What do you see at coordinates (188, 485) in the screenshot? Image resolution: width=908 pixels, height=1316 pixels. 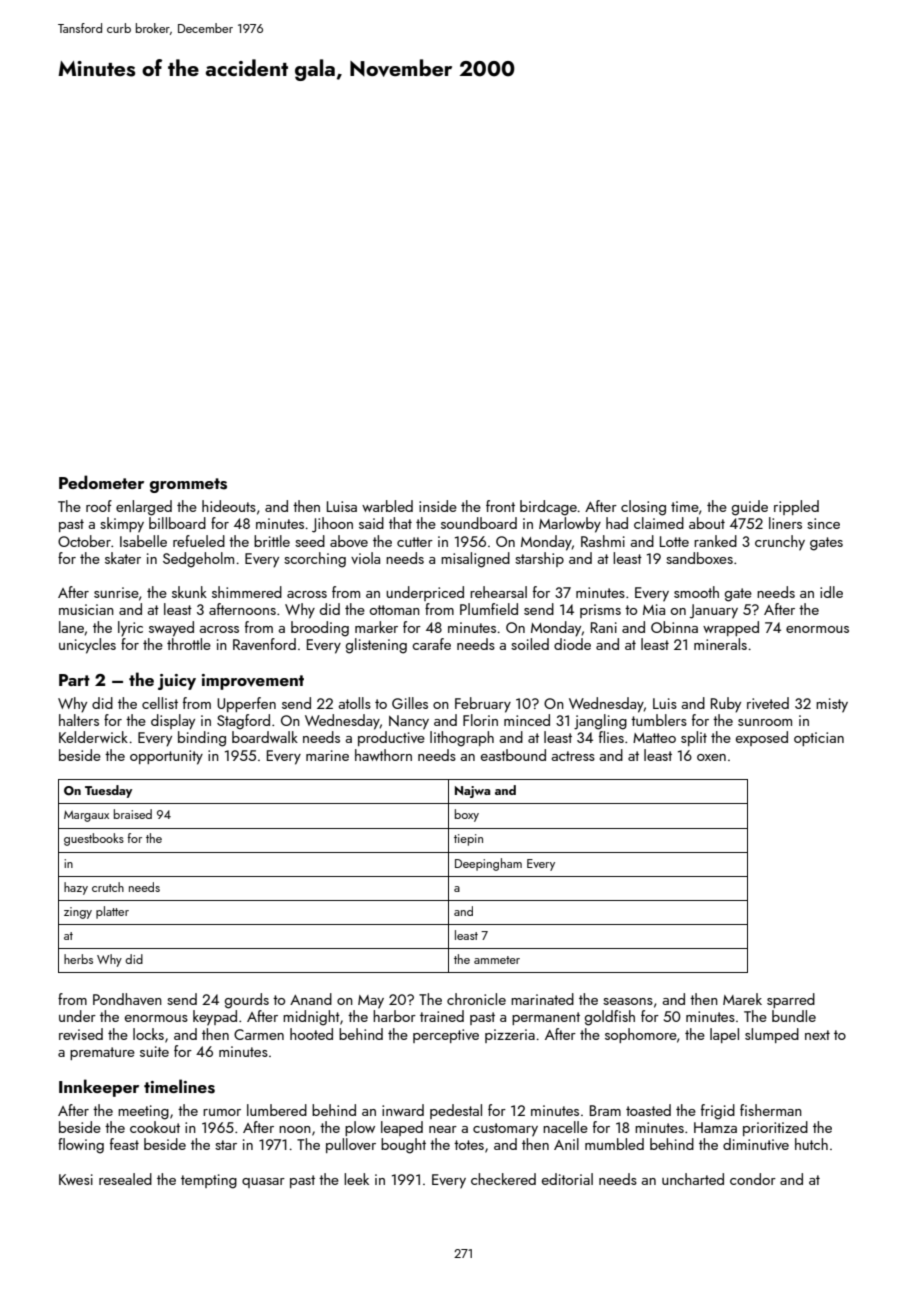 I see `grommets` at bounding box center [188, 485].
